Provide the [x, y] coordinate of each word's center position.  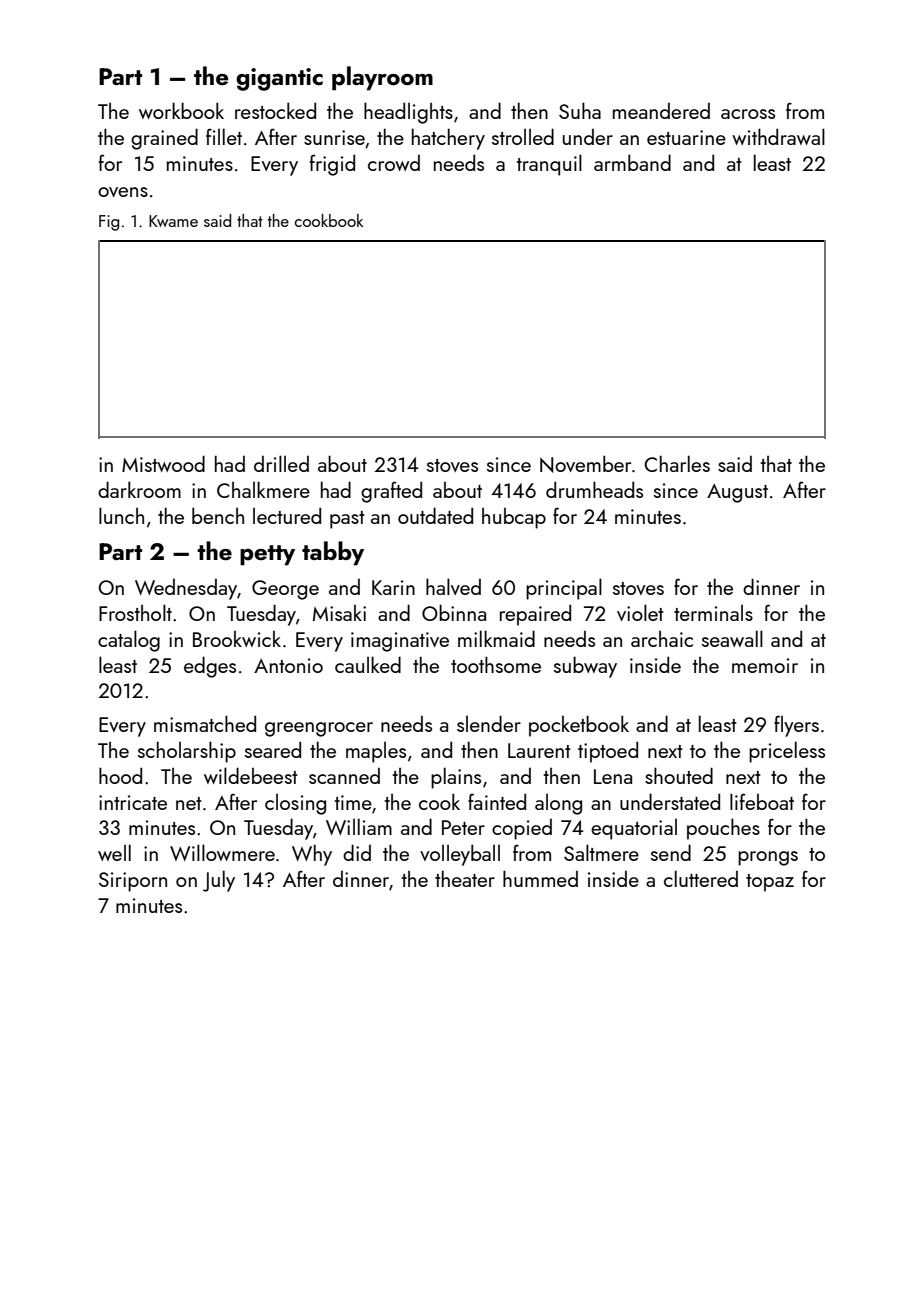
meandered [661, 111]
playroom [382, 78]
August [737, 493]
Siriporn [133, 882]
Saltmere [601, 852]
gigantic [279, 79]
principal [564, 589]
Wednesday [186, 589]
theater [465, 878]
